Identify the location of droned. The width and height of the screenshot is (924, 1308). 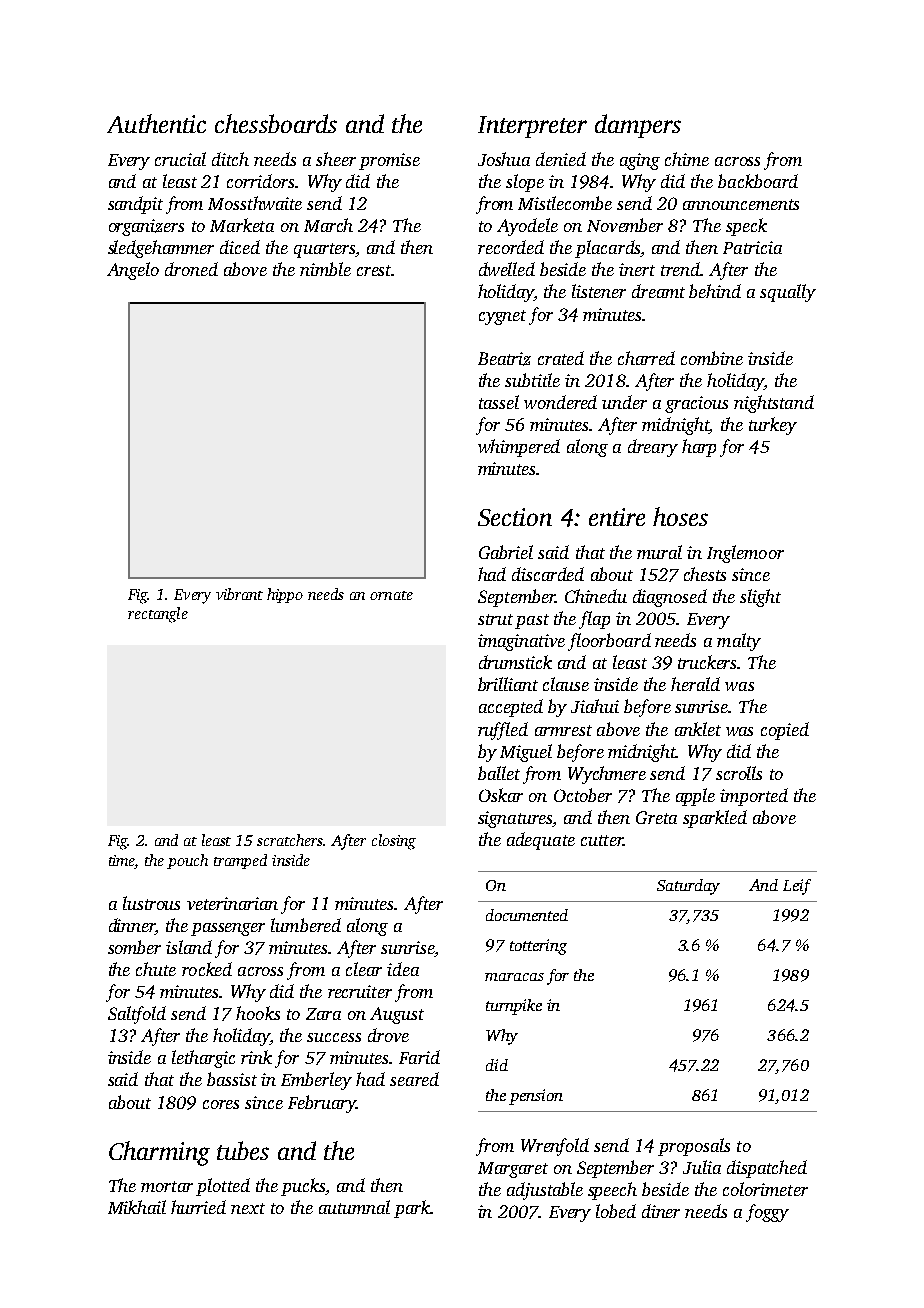
(191, 269).
